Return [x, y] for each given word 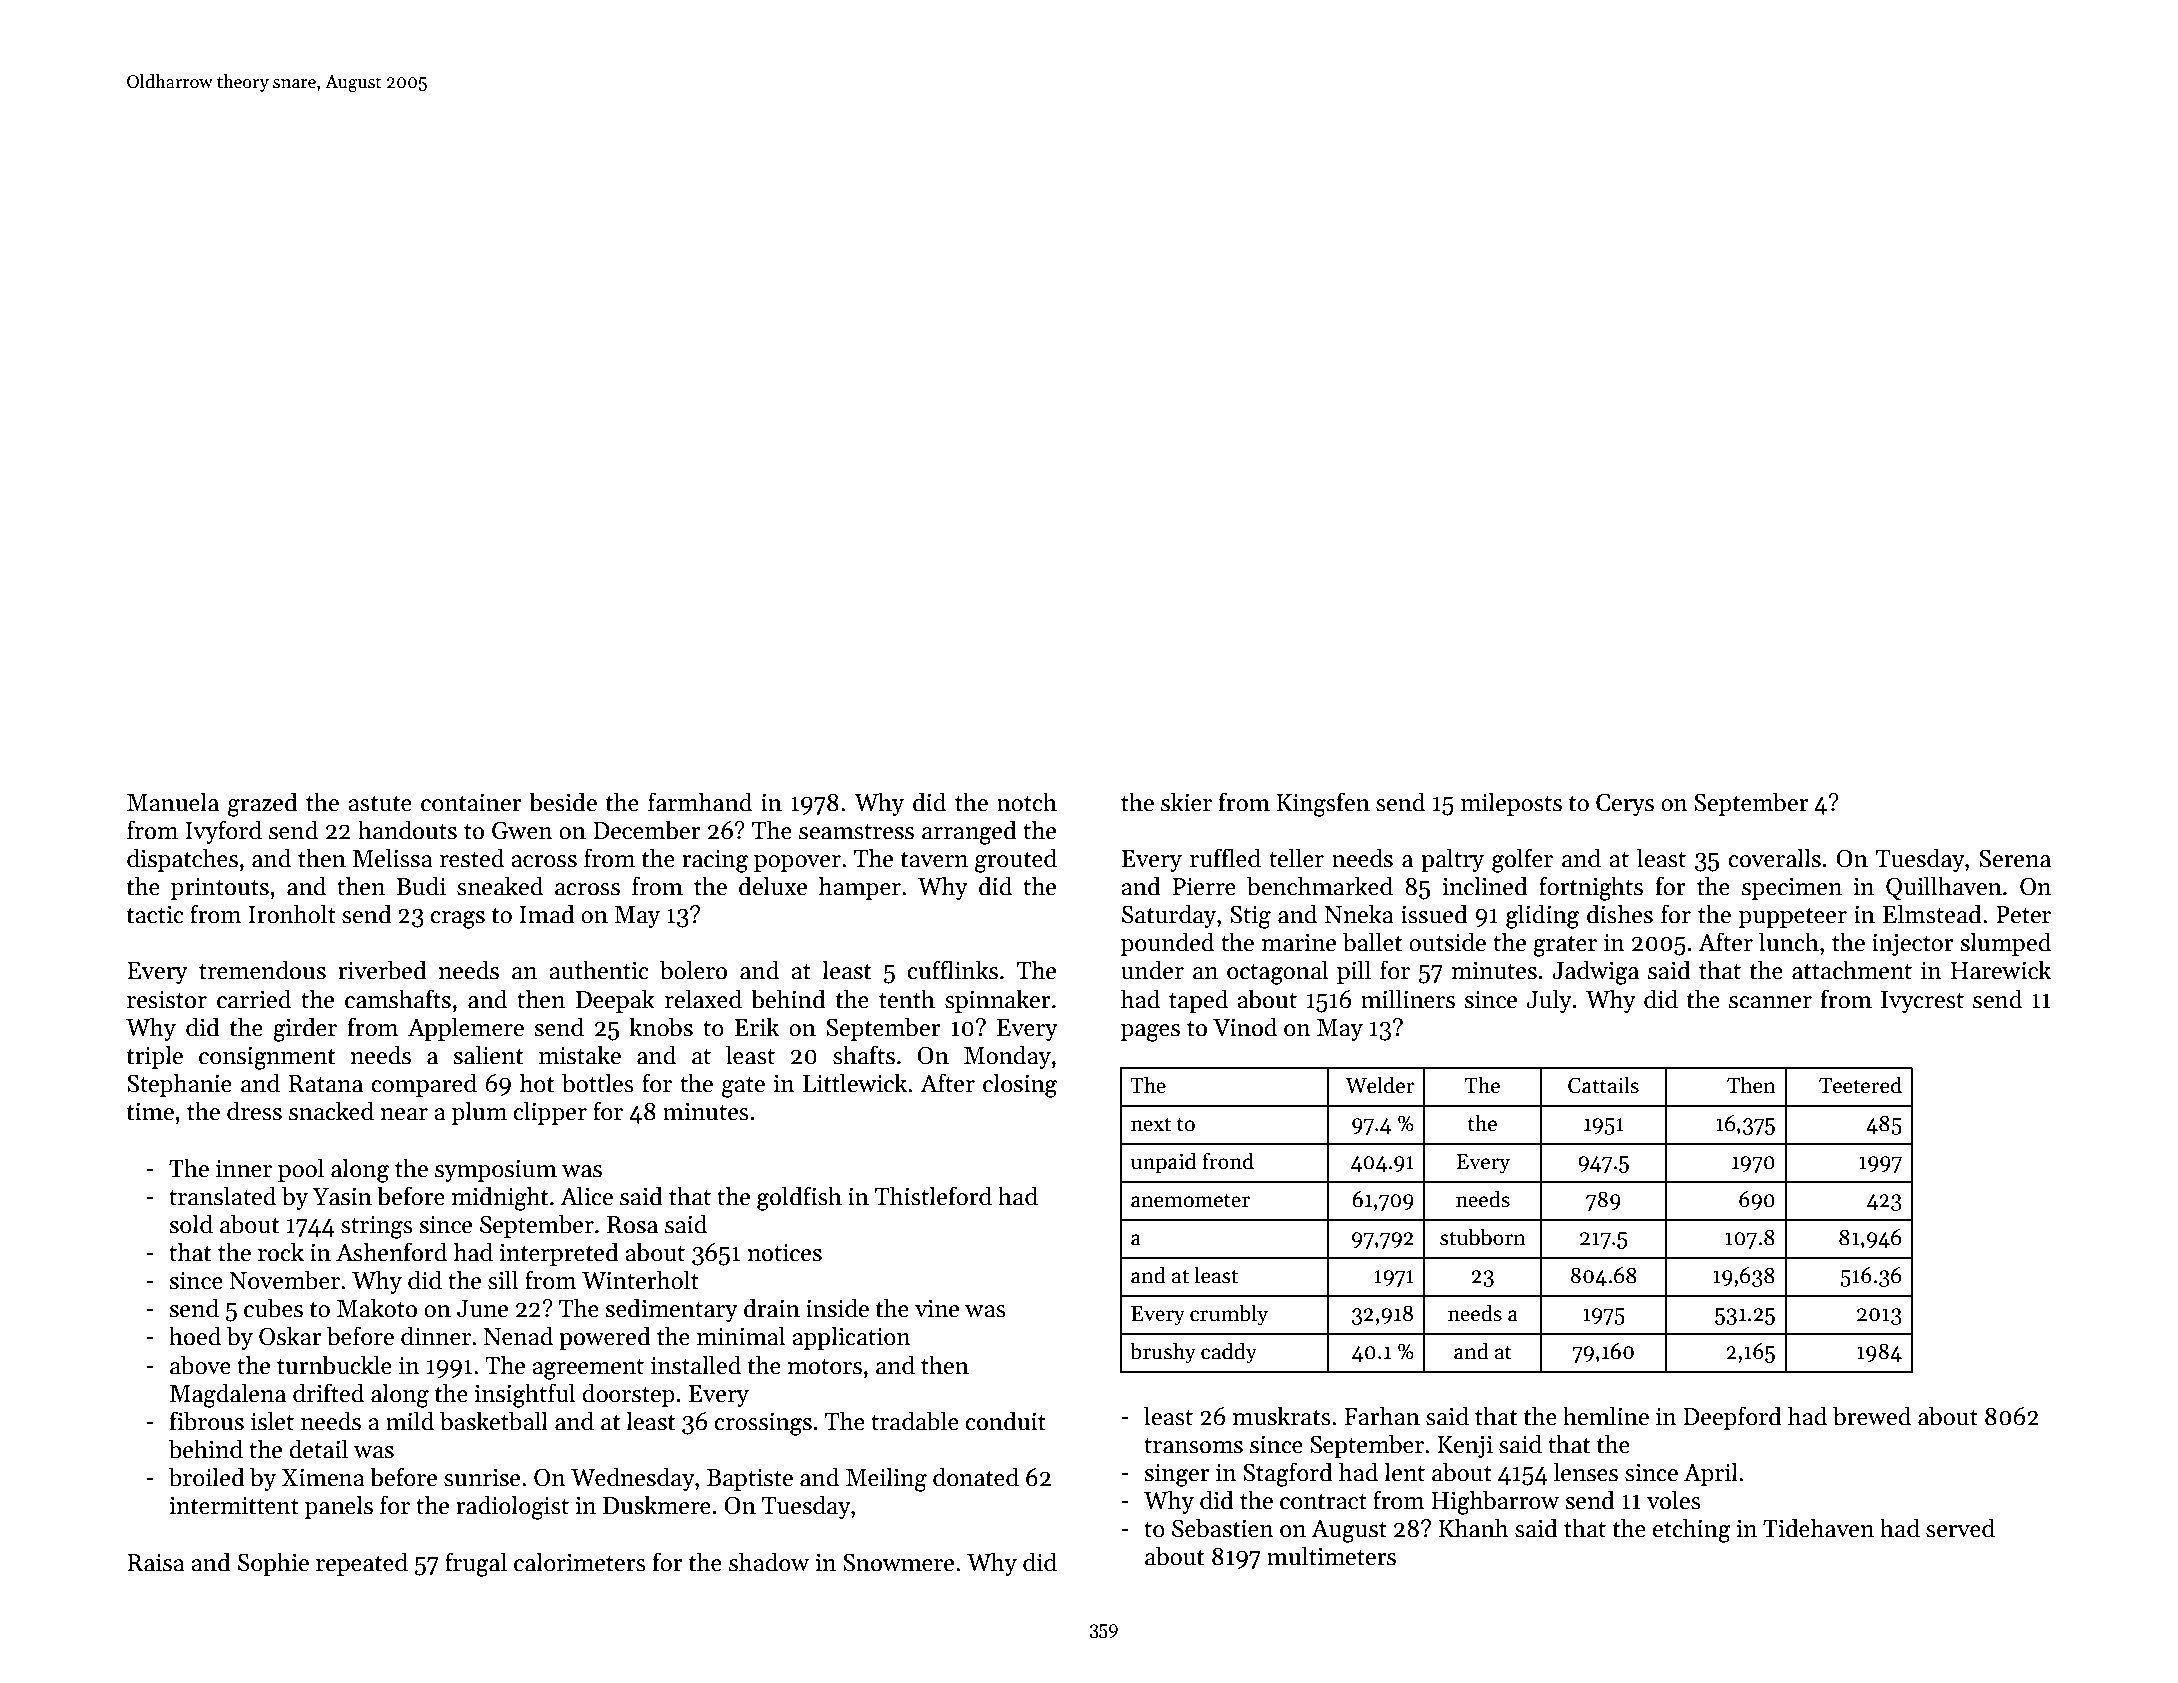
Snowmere [898, 1562]
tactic [155, 915]
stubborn [1483, 1237]
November [284, 1280]
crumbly [1229, 1315]
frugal [476, 1564]
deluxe [773, 886]
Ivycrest [1922, 1002]
